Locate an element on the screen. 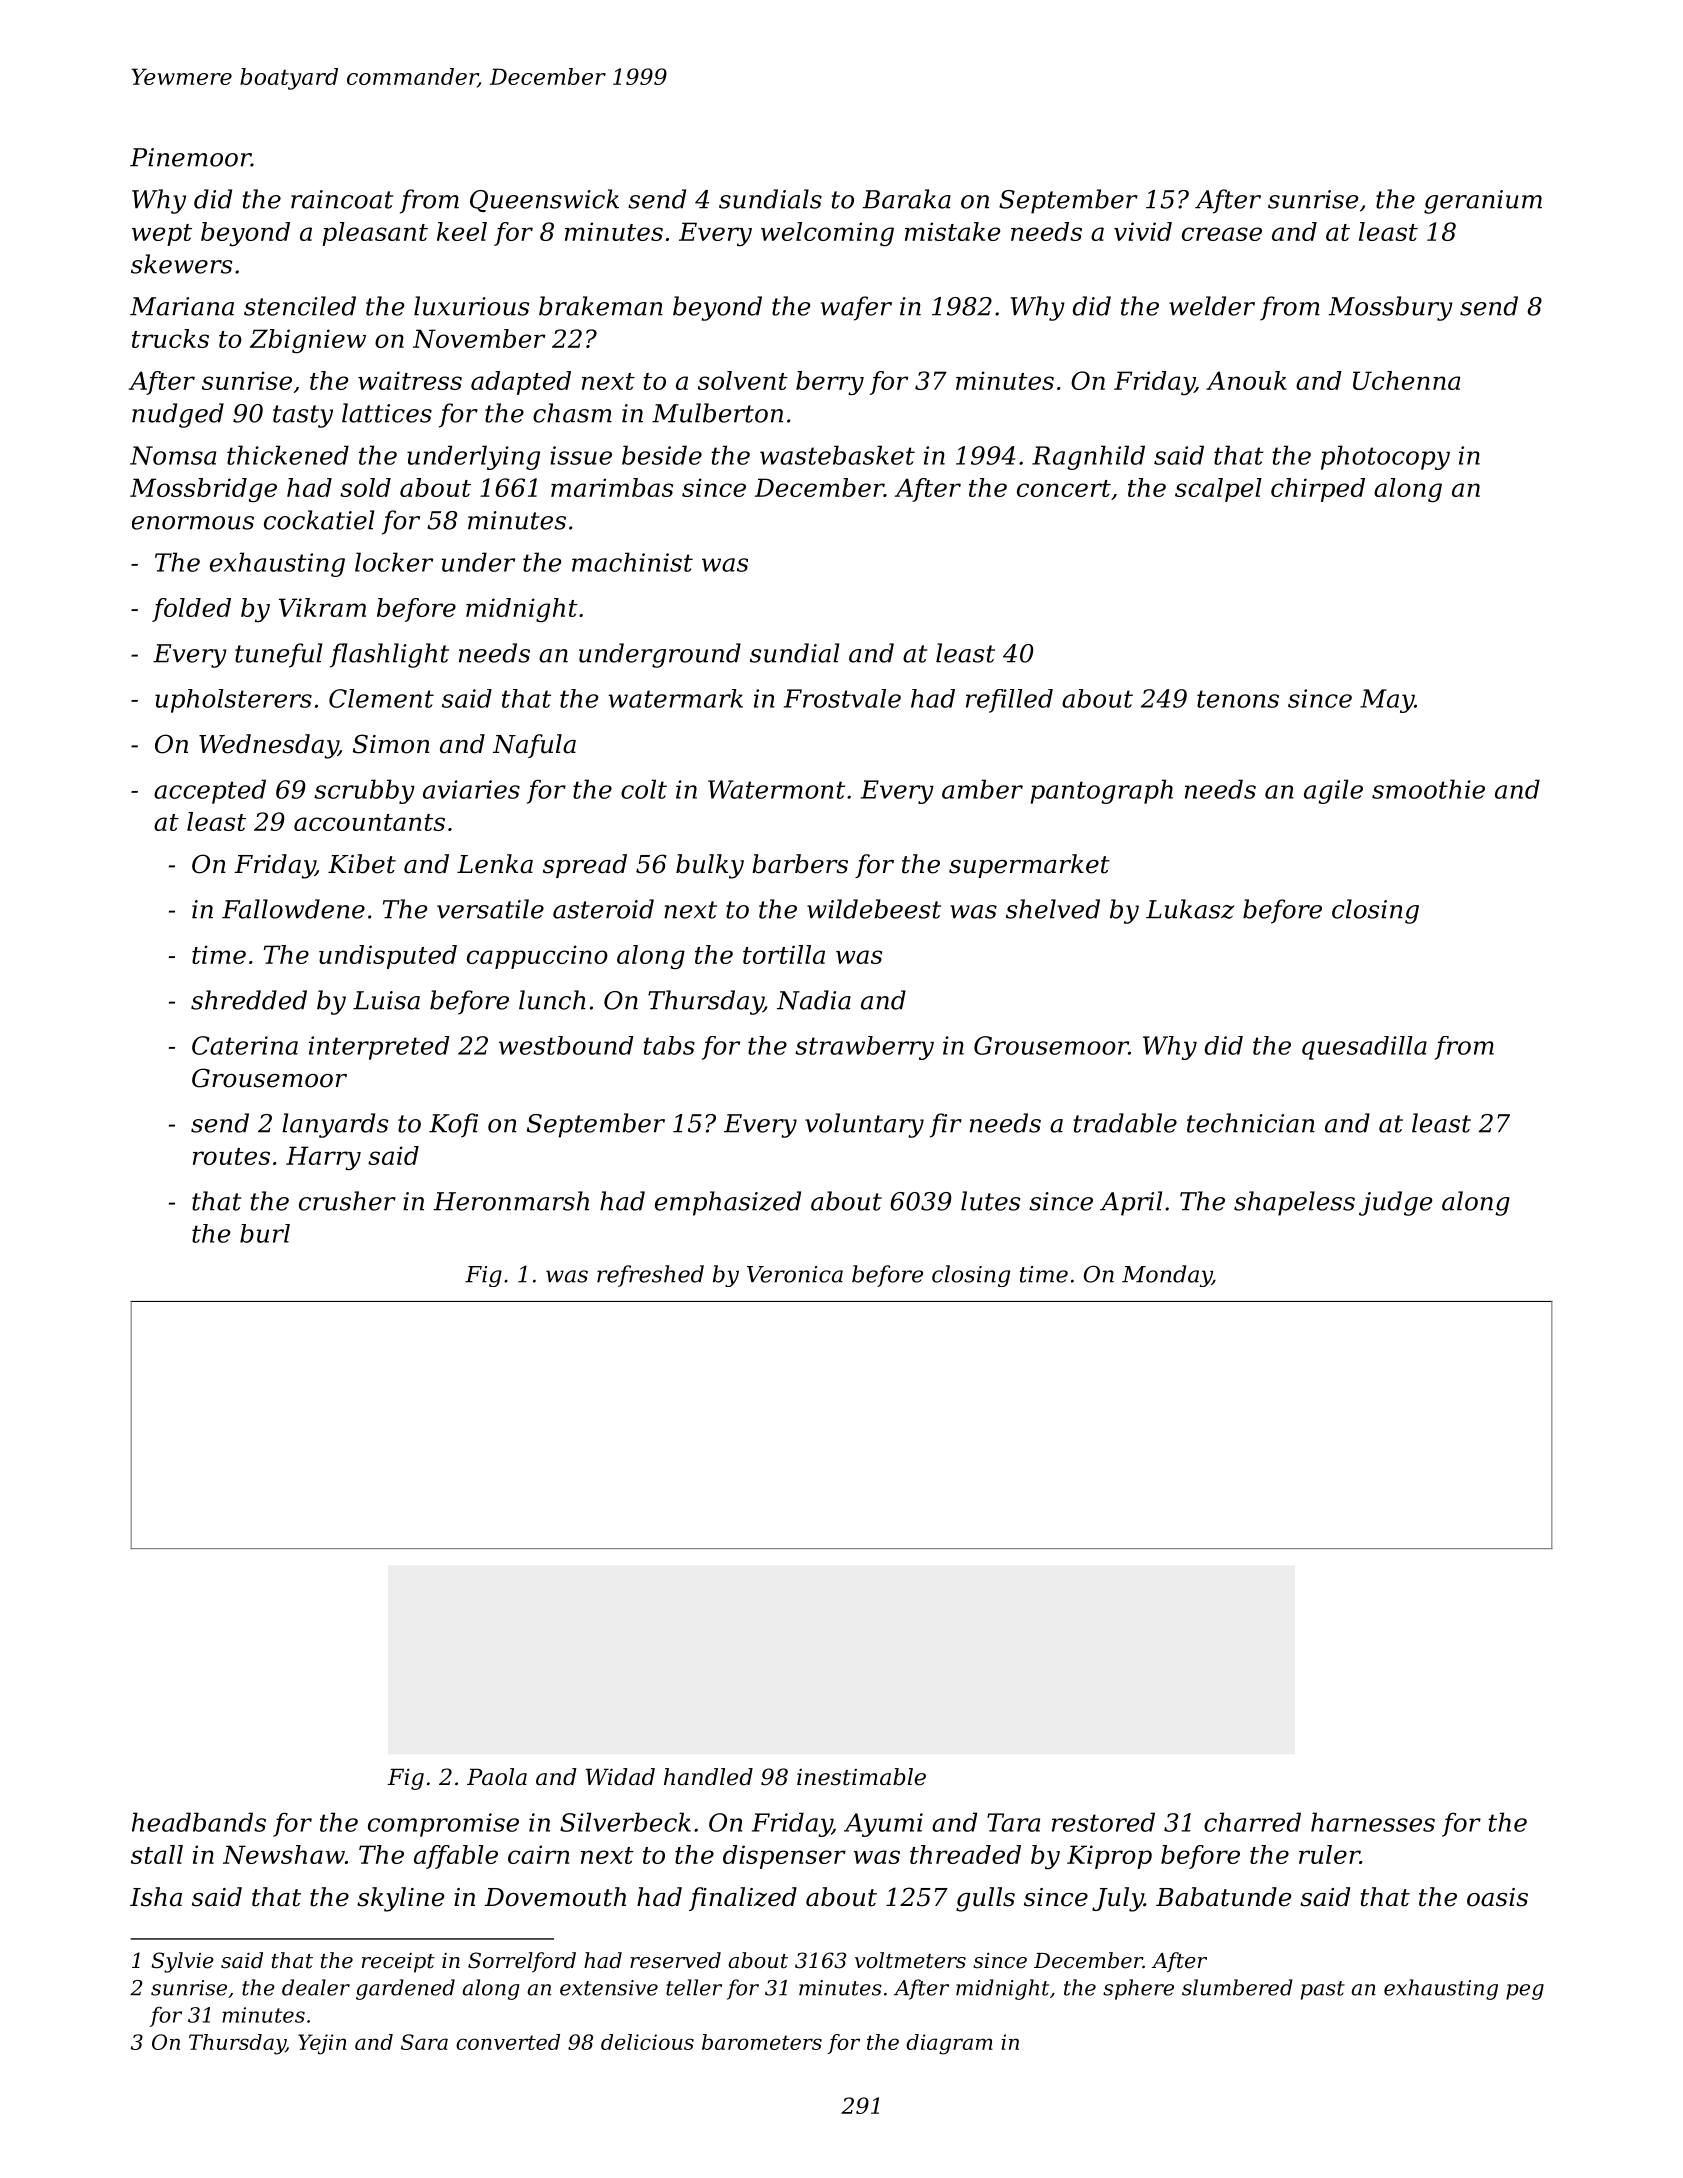 Image resolution: width=1683 pixels, height=2178 pixels. crease is located at coordinates (1222, 234).
